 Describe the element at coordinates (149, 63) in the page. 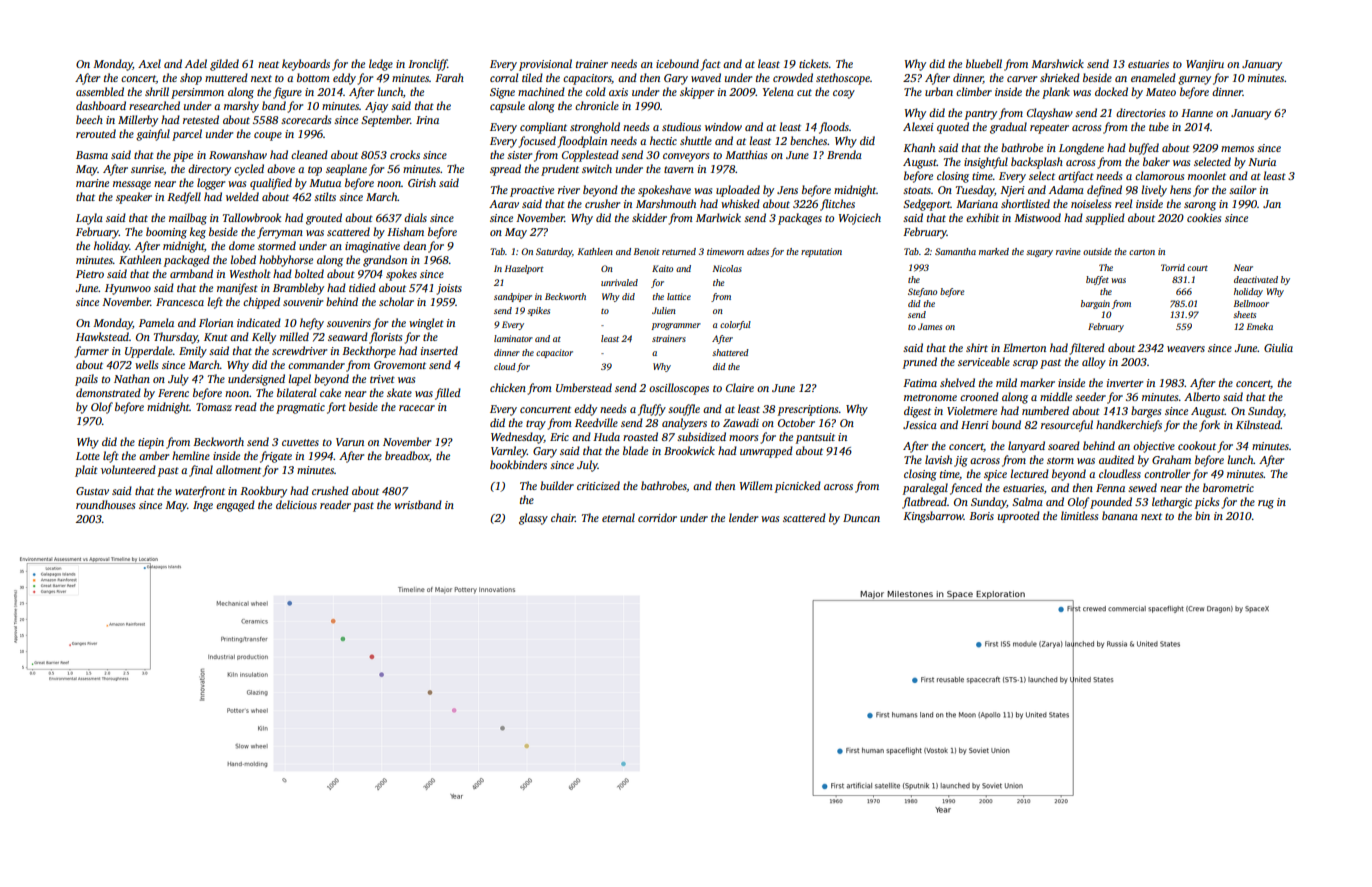

I see `Axel` at that location.
